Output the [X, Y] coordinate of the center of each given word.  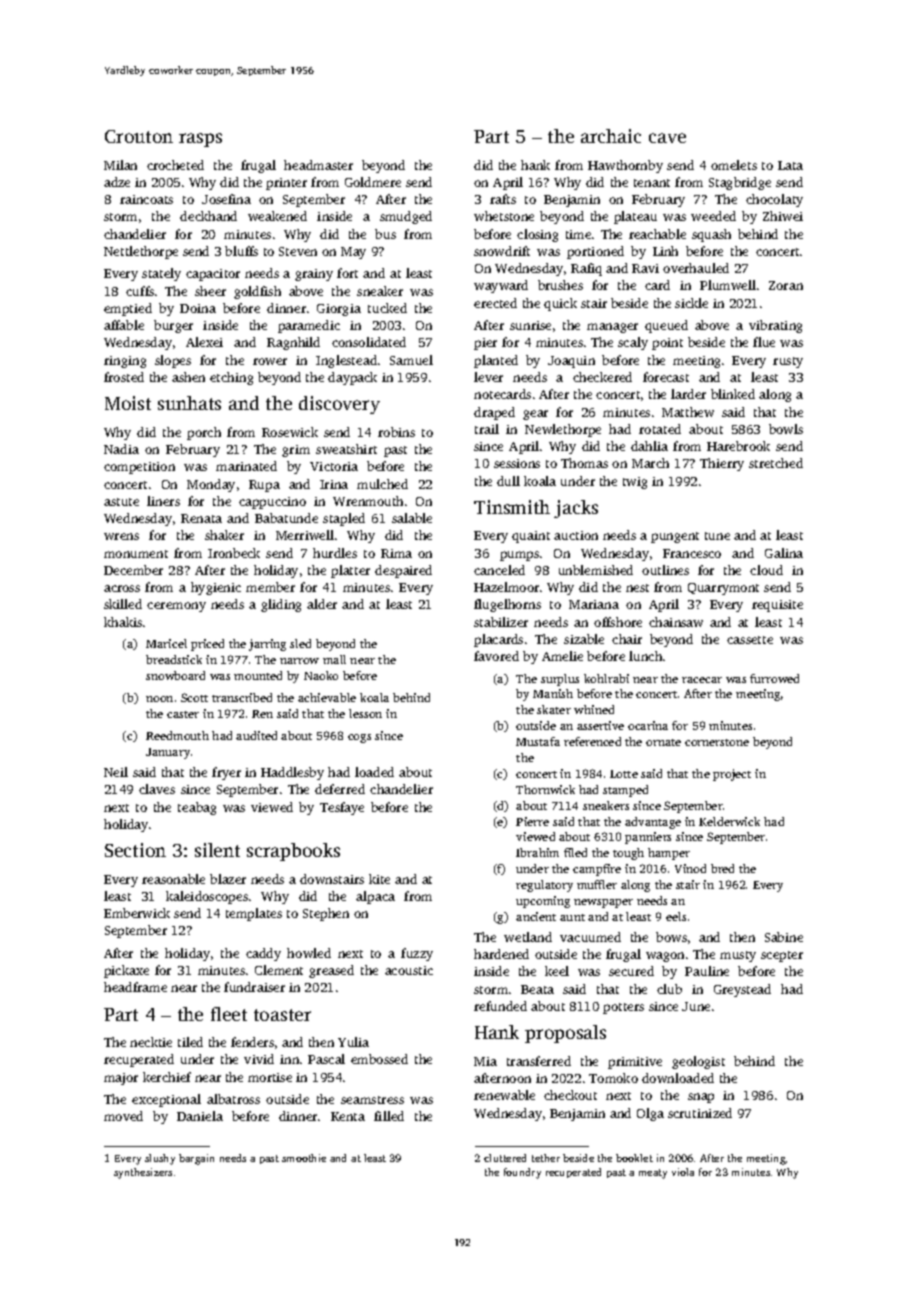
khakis [123, 622]
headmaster [318, 165]
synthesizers [143, 1173]
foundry [522, 1173]
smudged [406, 217]
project [732, 775]
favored [496, 656]
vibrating [775, 326]
